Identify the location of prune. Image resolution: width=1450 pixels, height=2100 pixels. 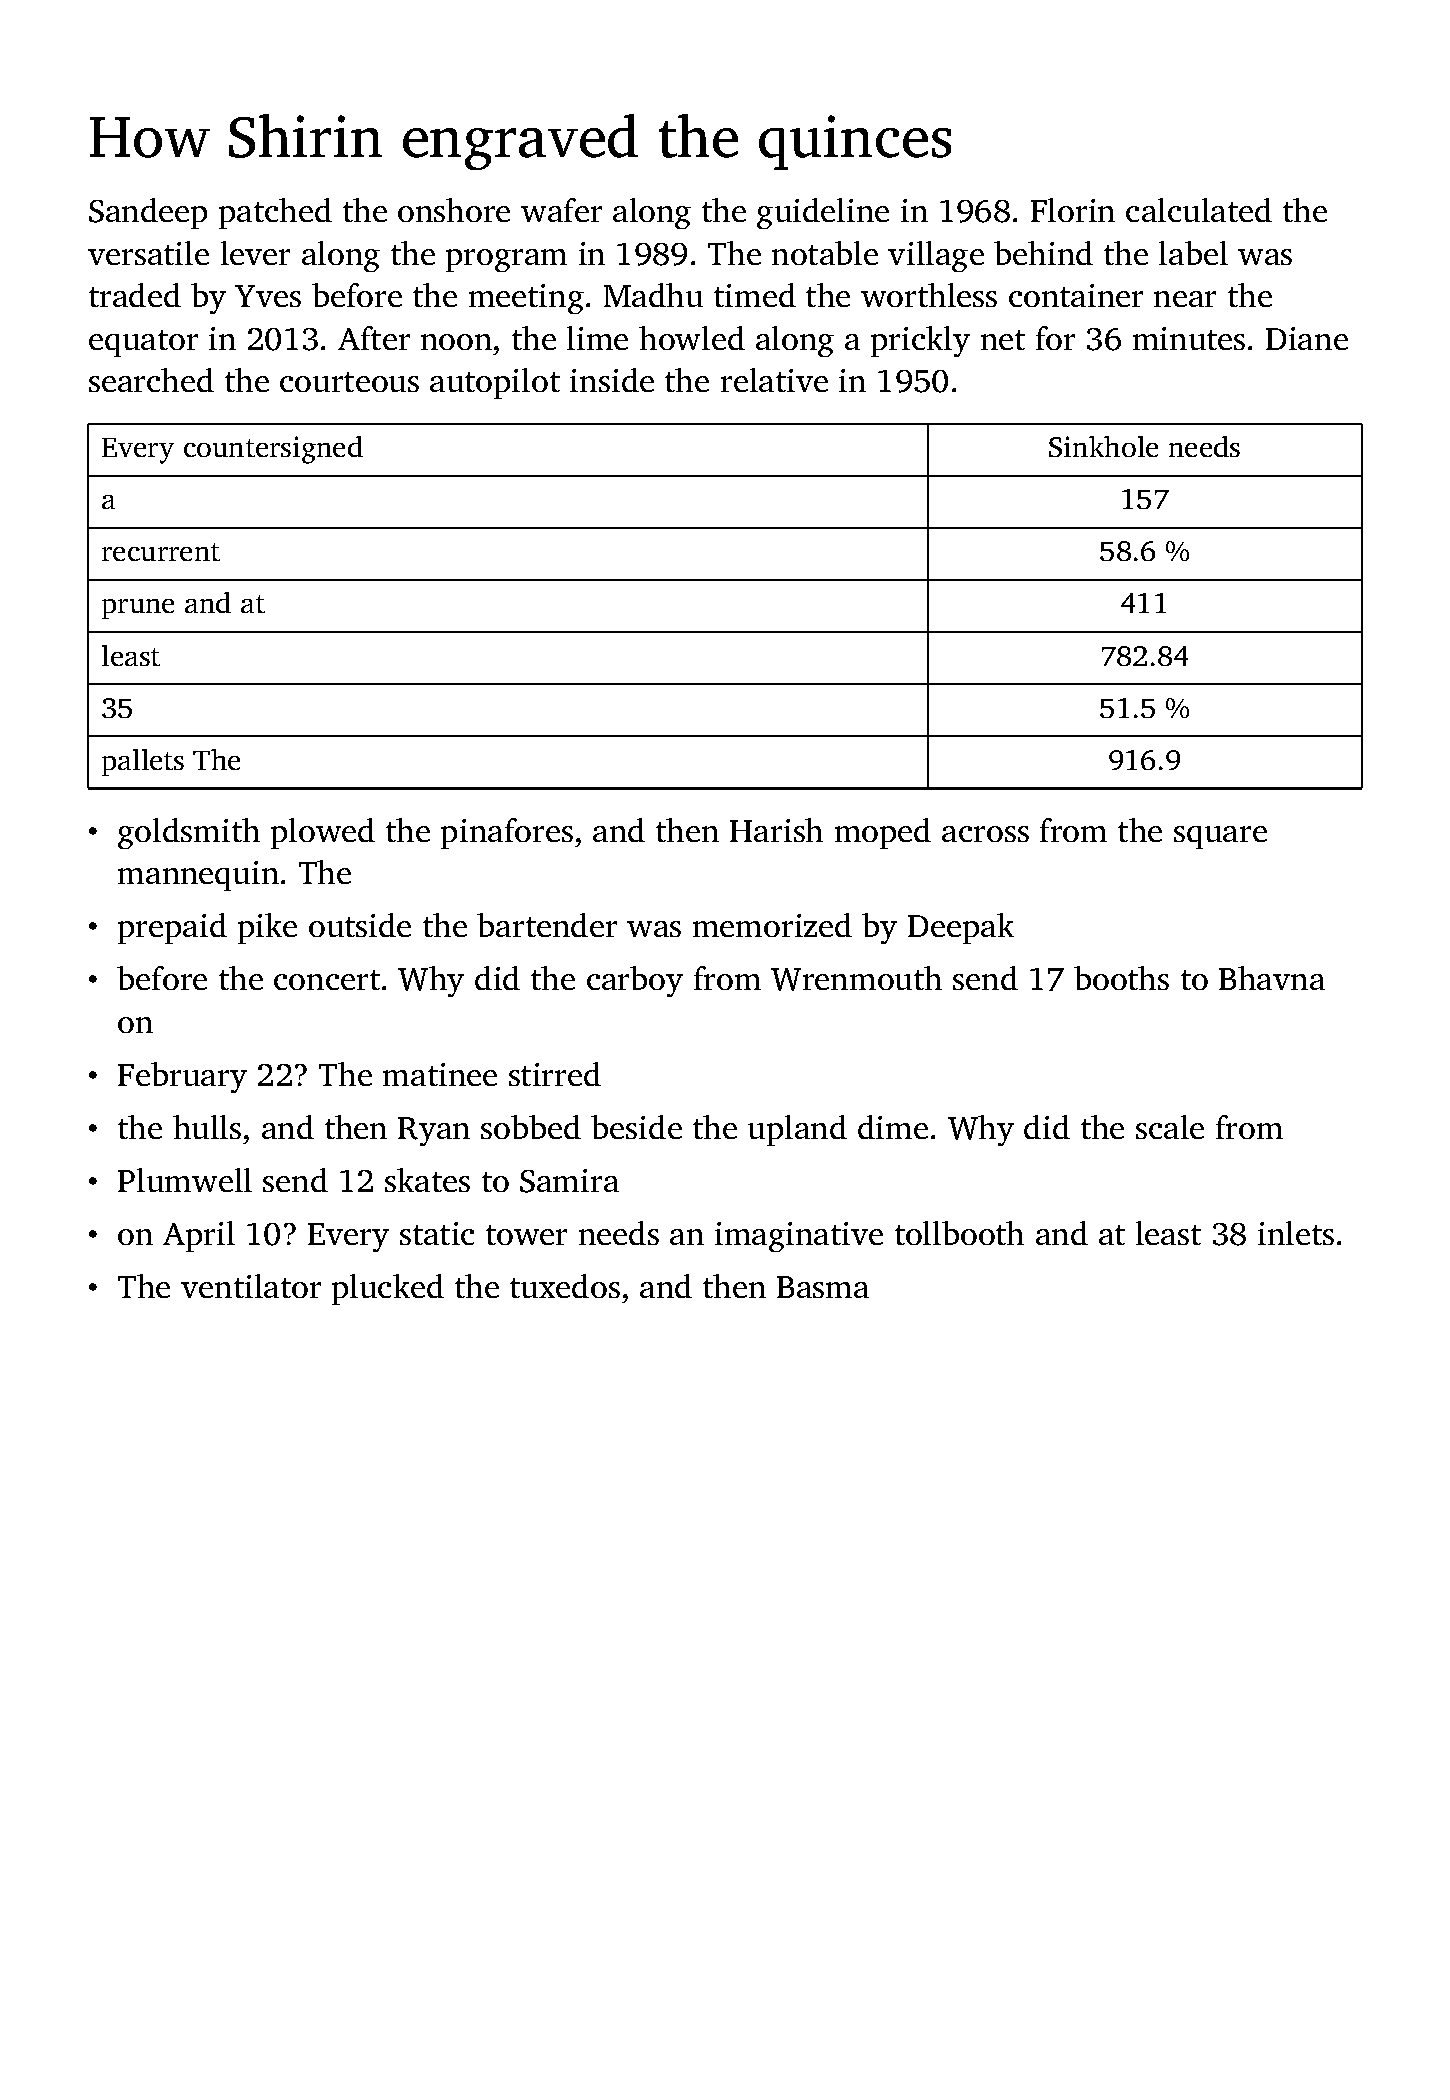
(138, 609).
